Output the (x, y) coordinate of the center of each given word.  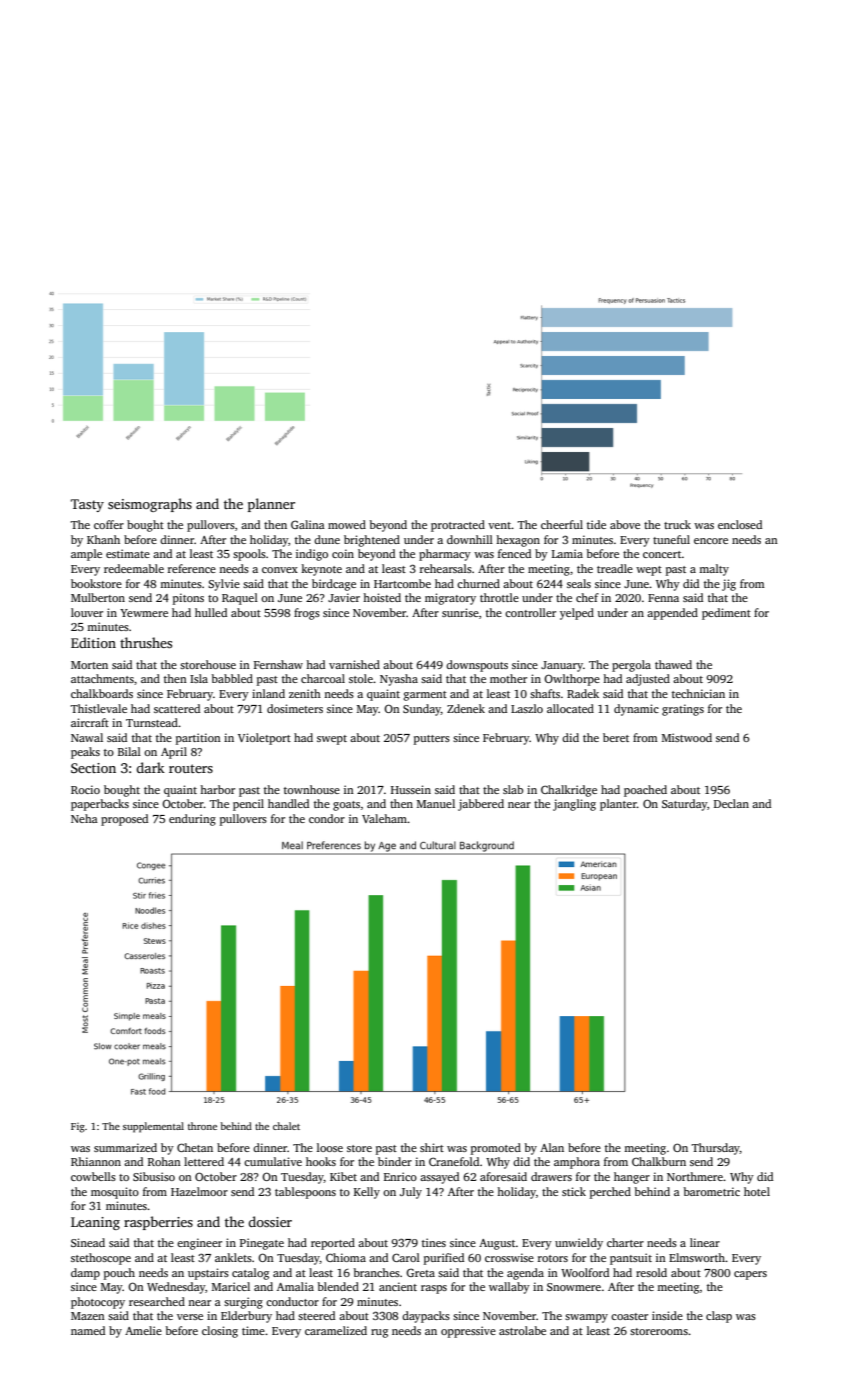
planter (618, 805)
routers (191, 768)
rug (379, 1333)
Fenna (663, 598)
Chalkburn (659, 1161)
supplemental (153, 1127)
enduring (192, 820)
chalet (286, 1126)
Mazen (88, 1316)
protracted (458, 526)
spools (249, 555)
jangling (574, 805)
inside (667, 1315)
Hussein (411, 789)
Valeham (384, 818)
